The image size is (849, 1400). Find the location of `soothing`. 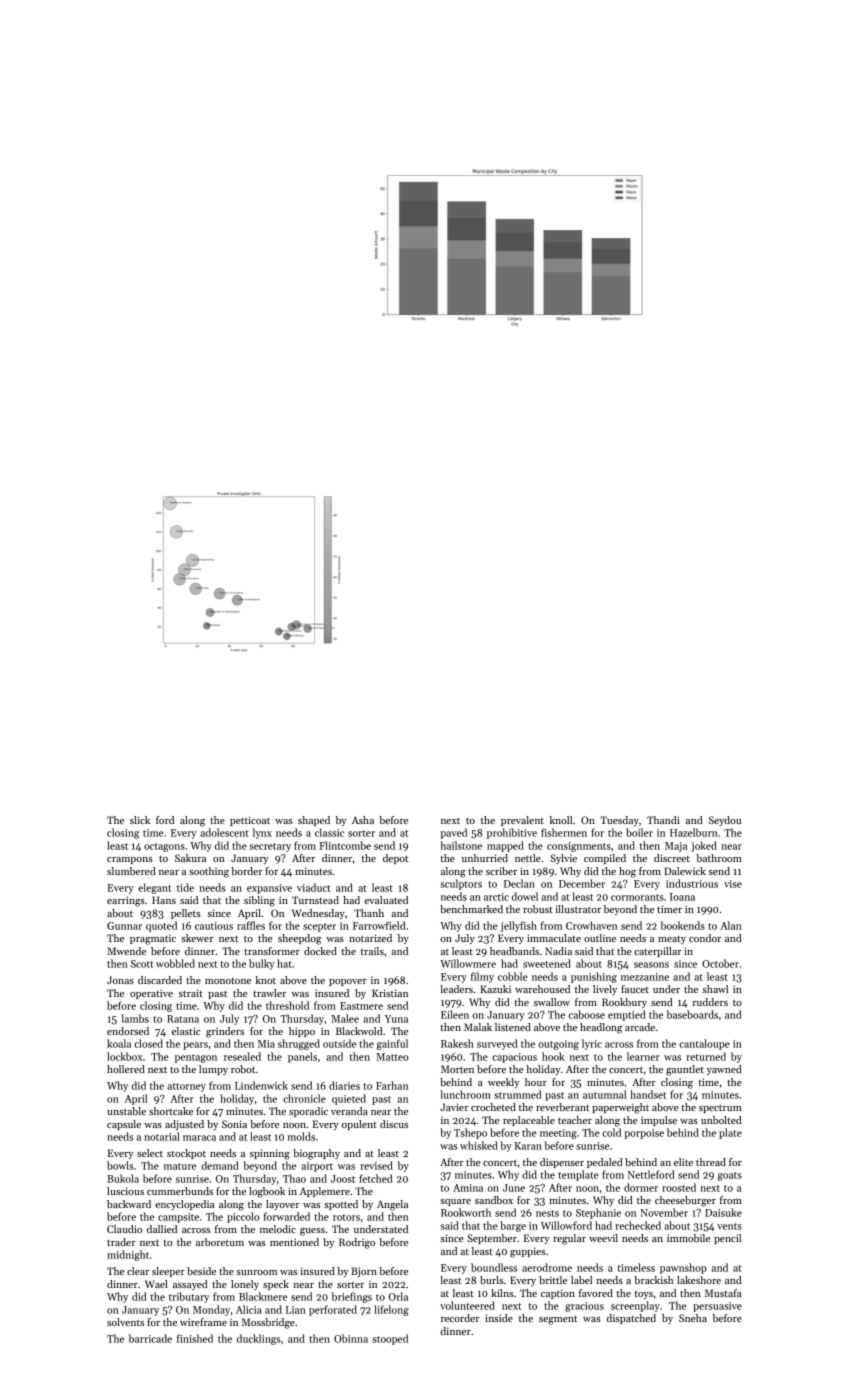

soothing is located at coordinates (209, 872).
